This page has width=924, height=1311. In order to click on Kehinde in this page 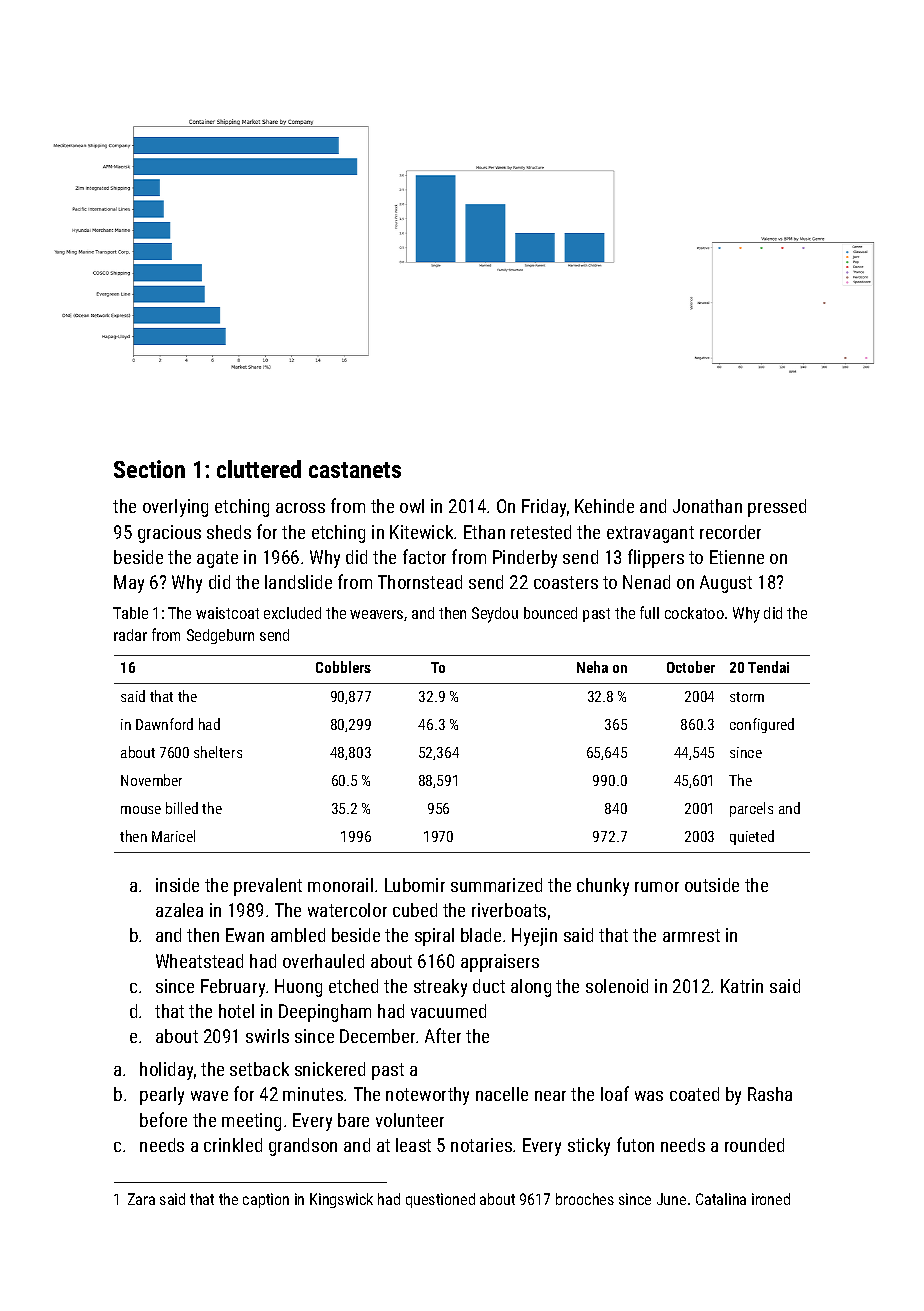, I will do `click(604, 506)`.
